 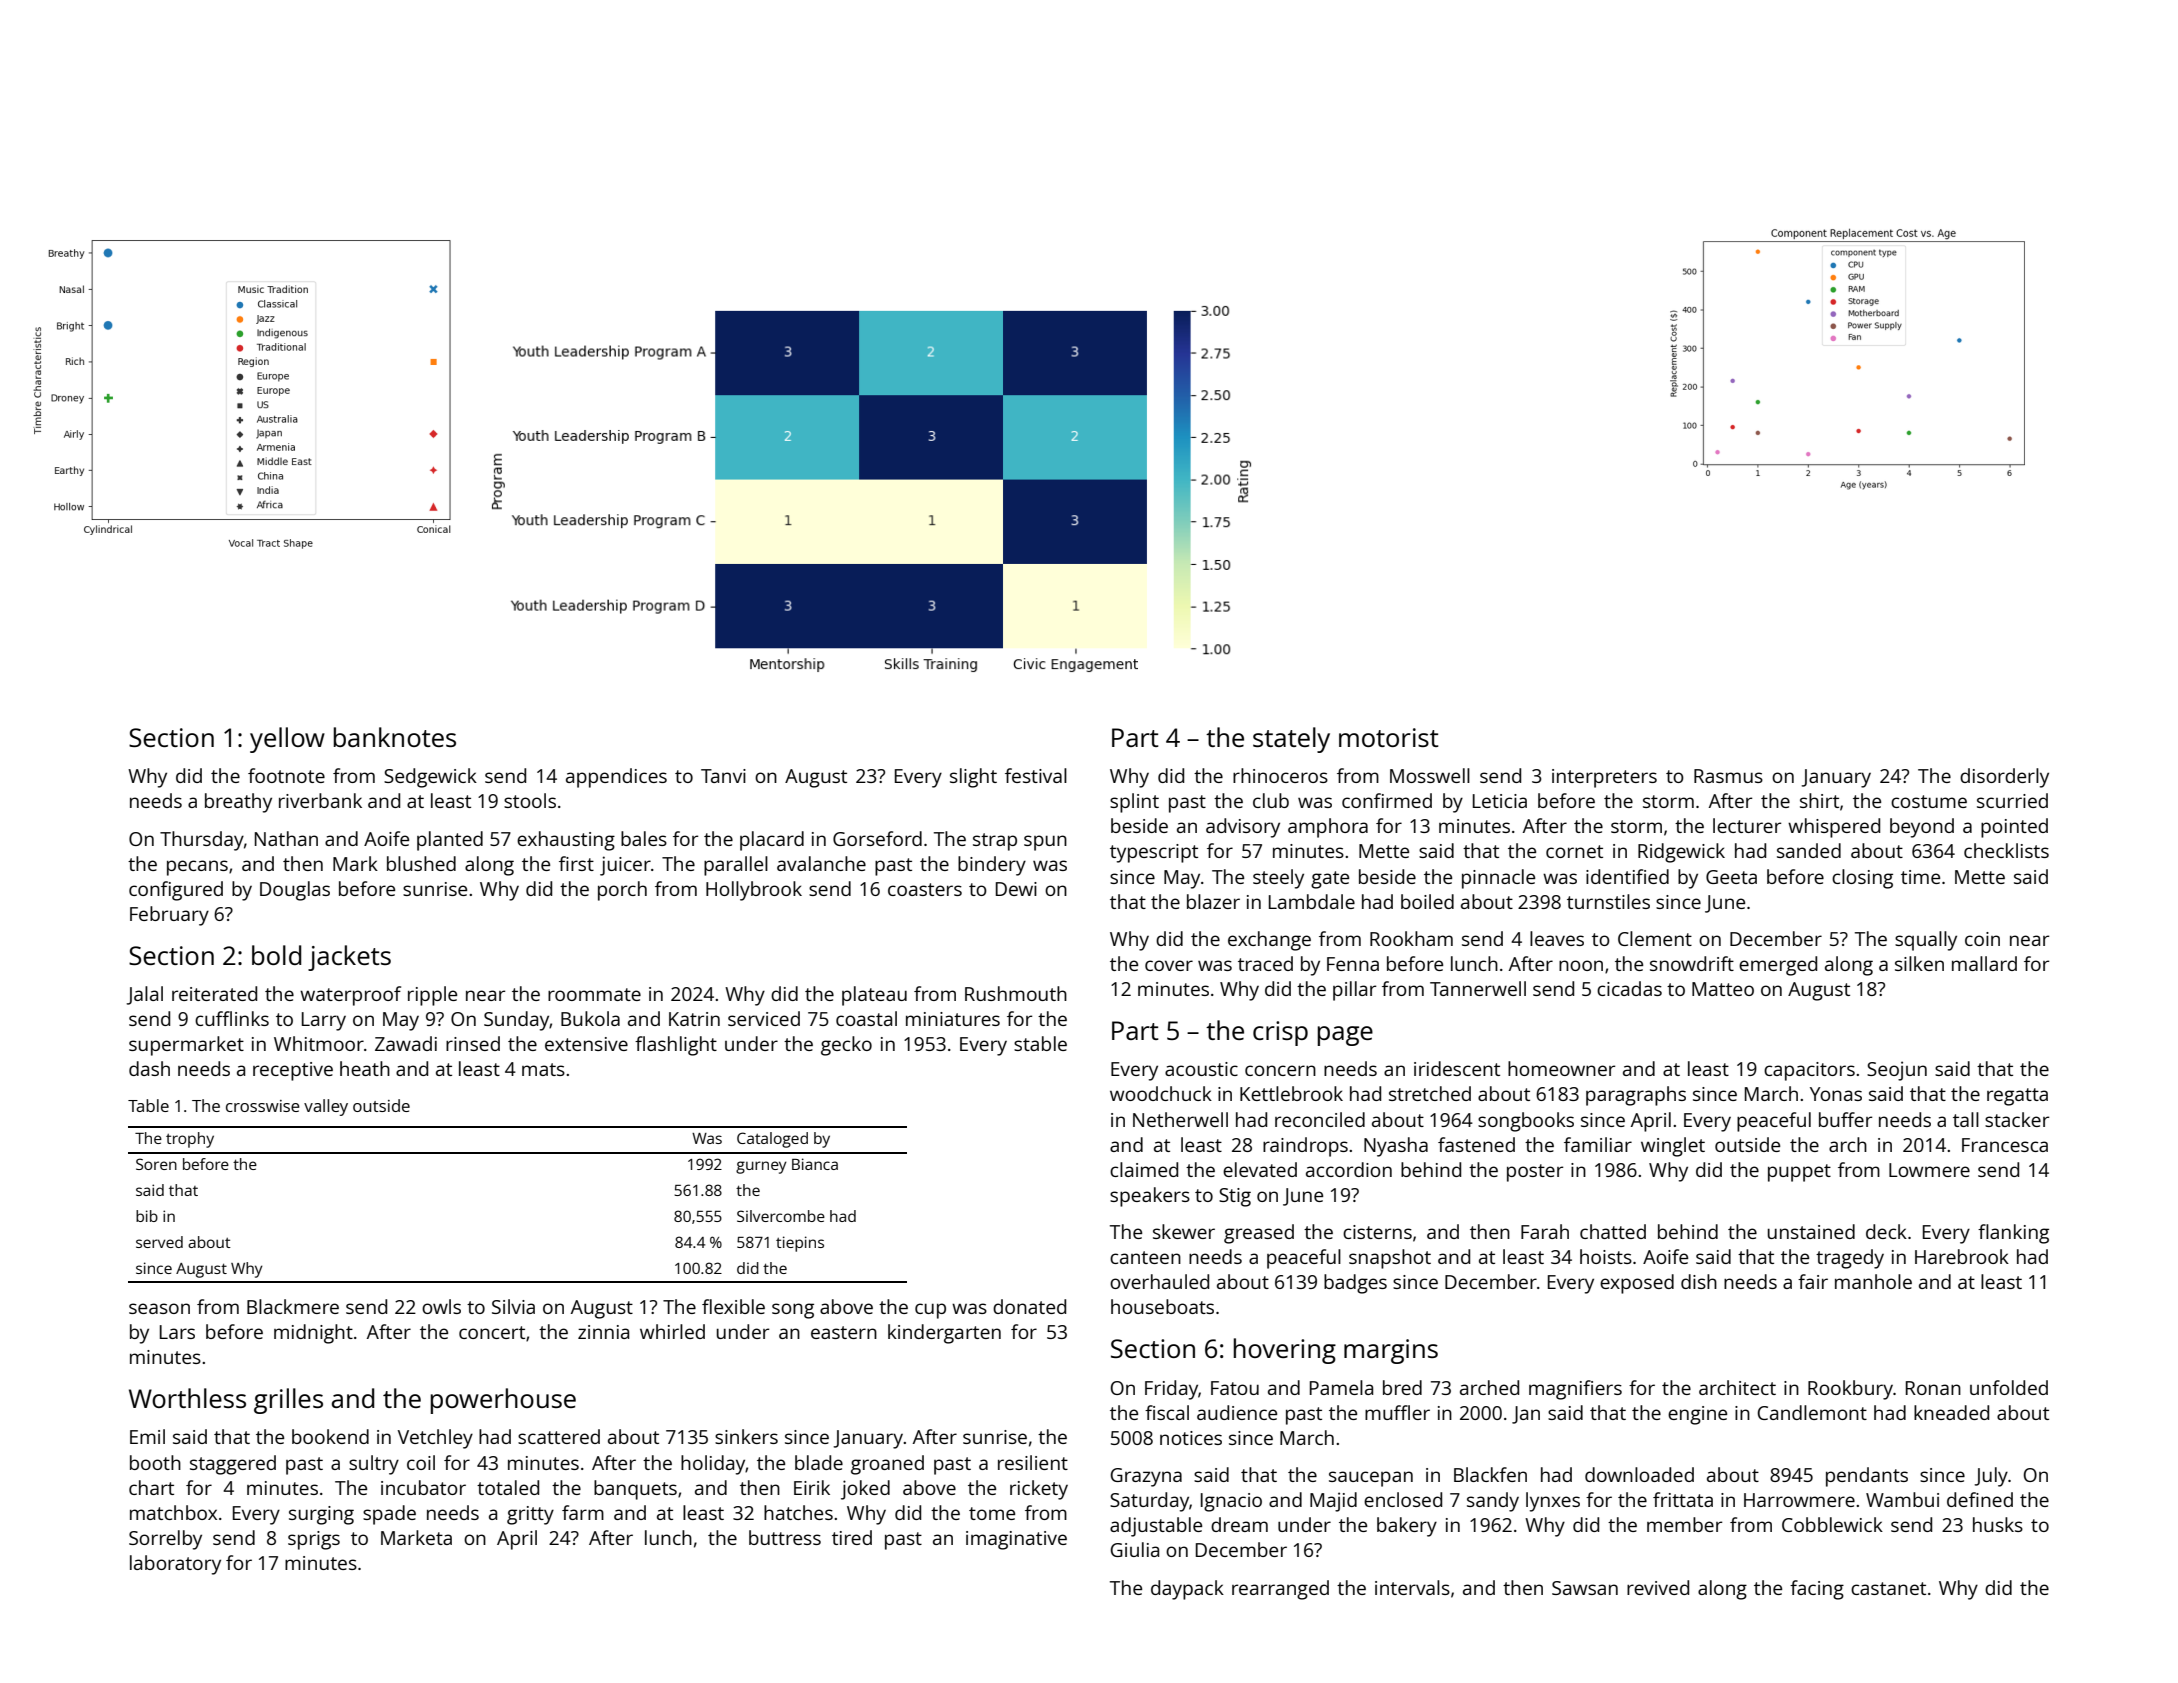 What do you see at coordinates (1320, 1119) in the page?
I see `reconciled` at bounding box center [1320, 1119].
